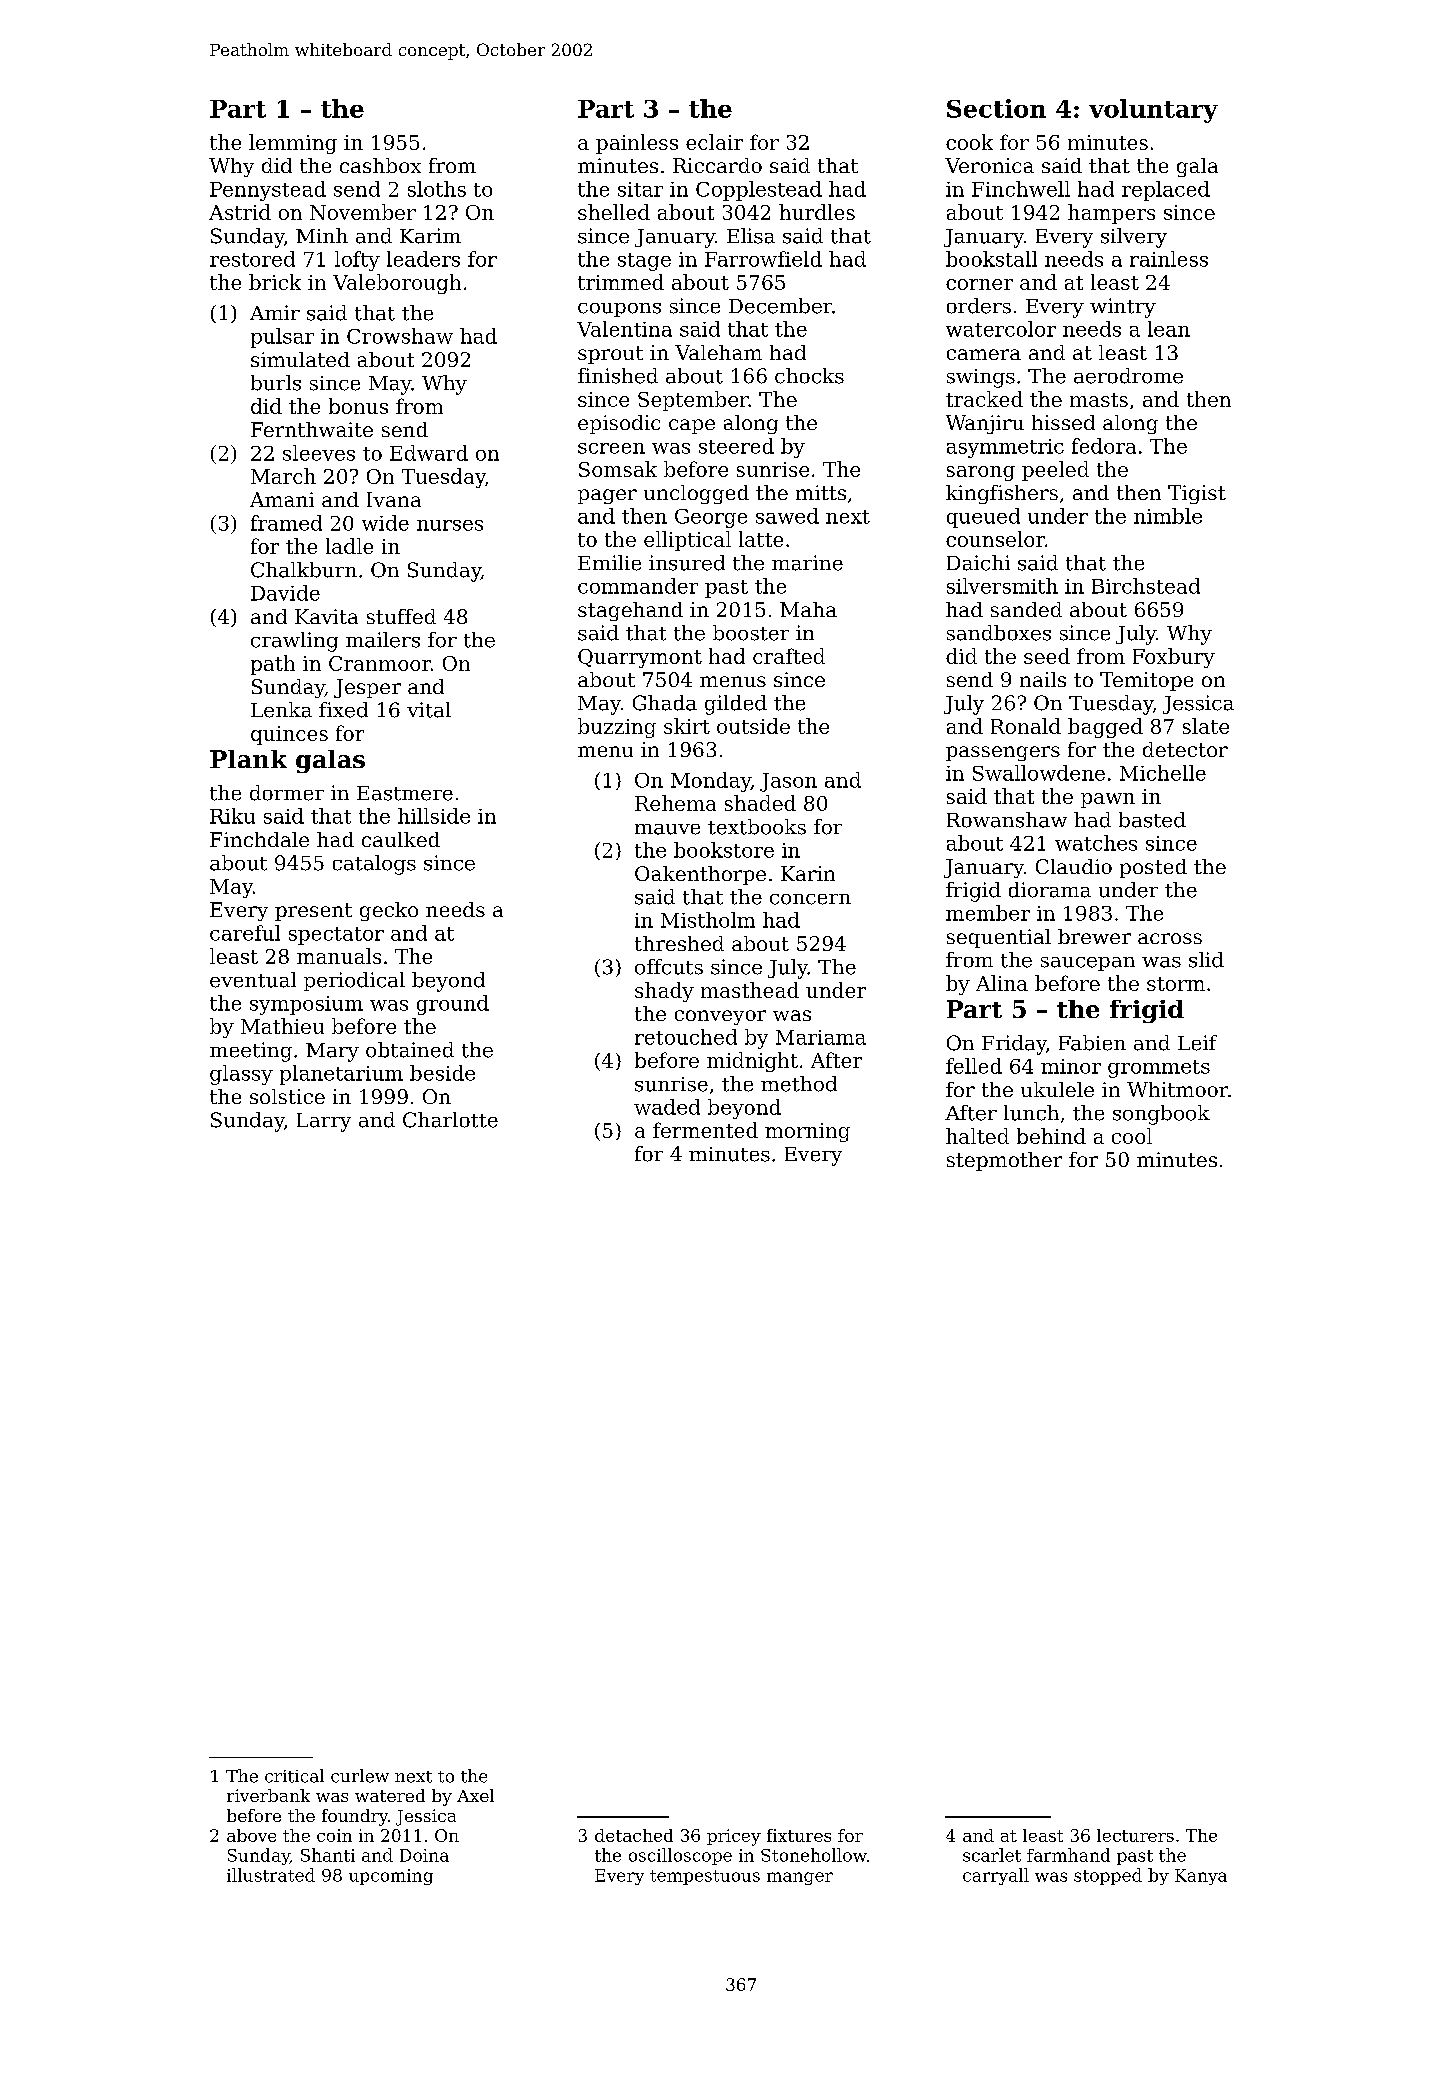 The image size is (1450, 2100). Describe the element at coordinates (1004, 1161) in the document. I see `stepmother` at that location.
